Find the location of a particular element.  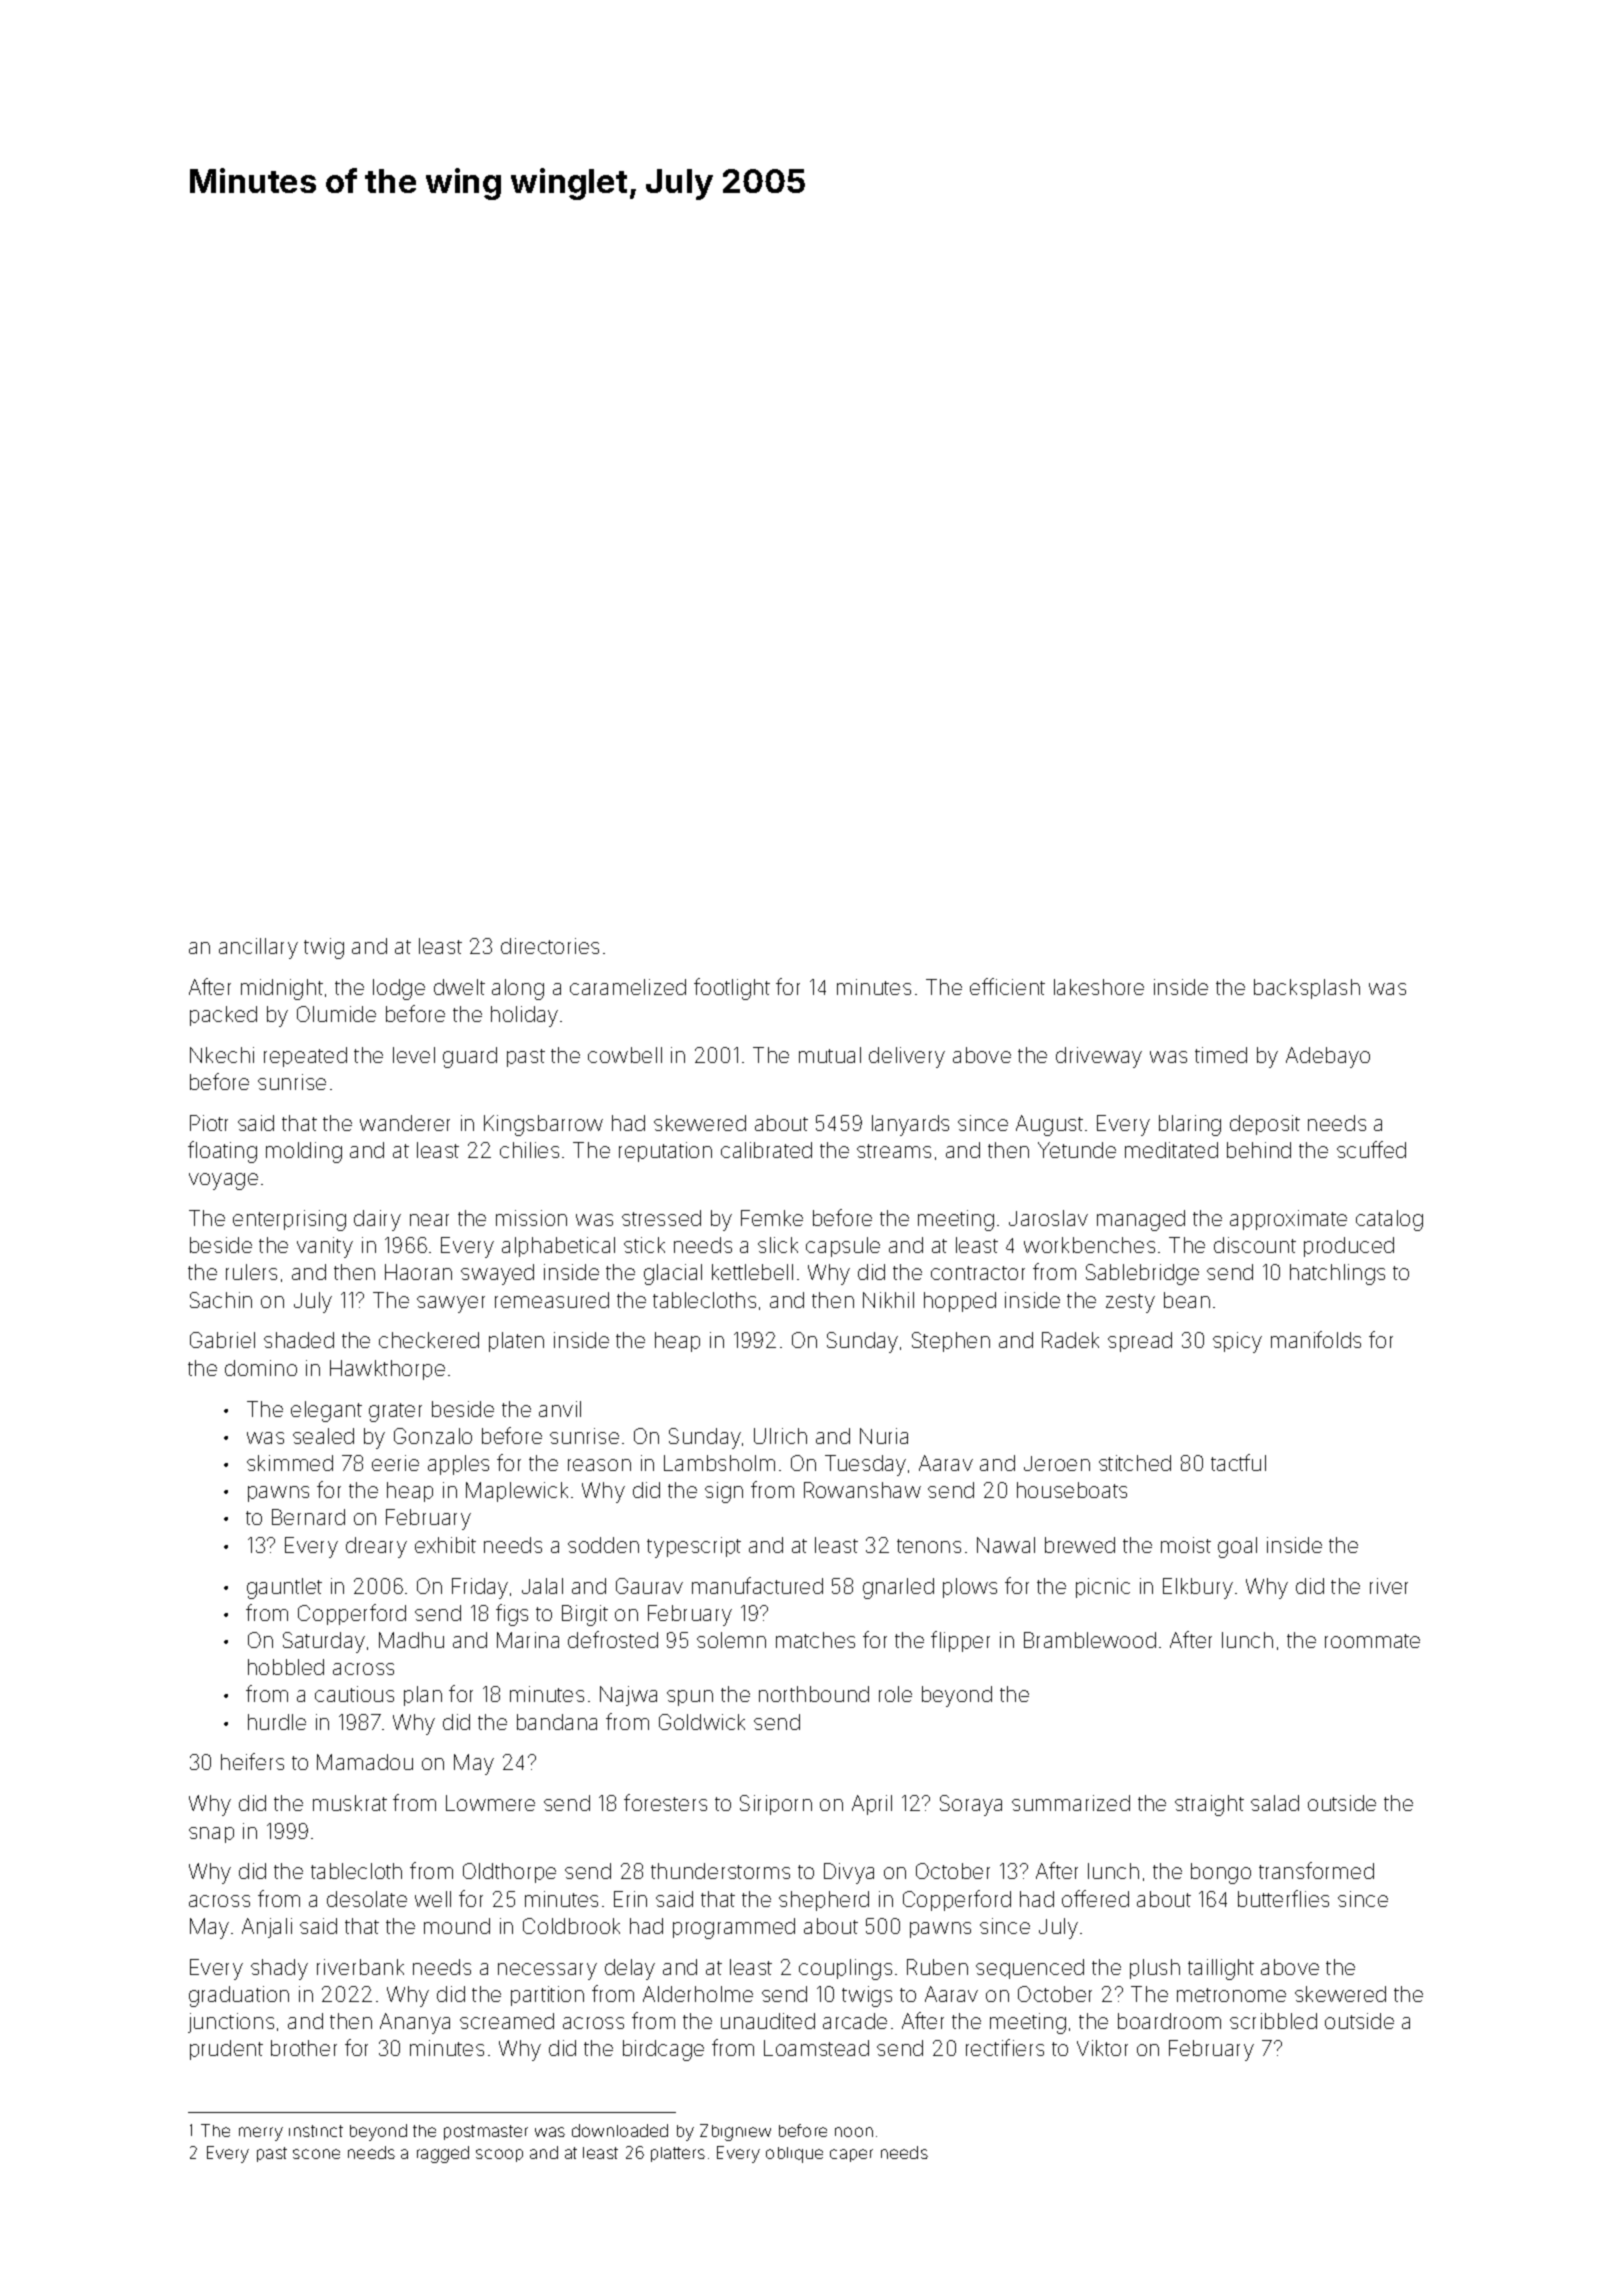

gauntlet is located at coordinates (284, 1588).
